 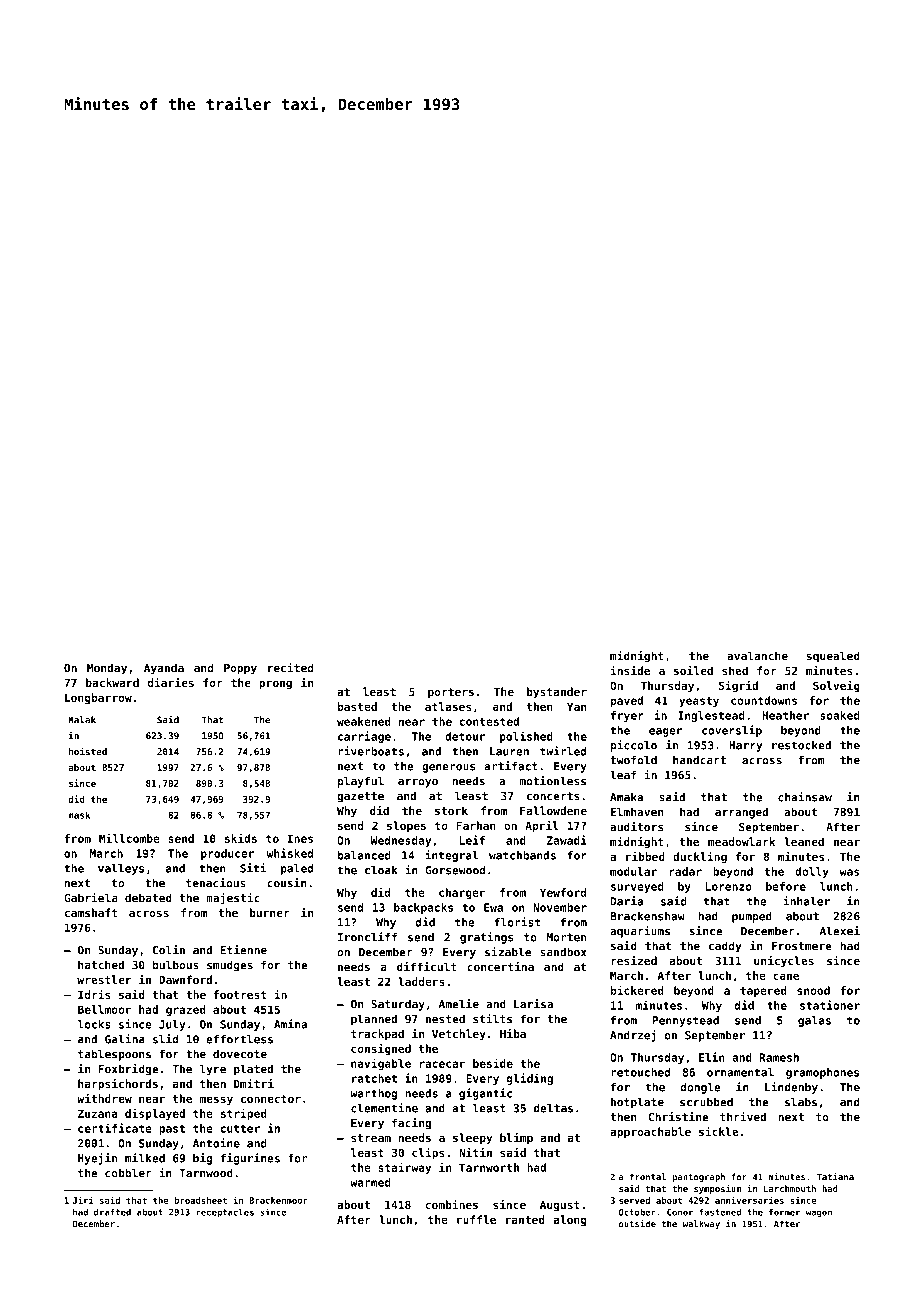 I want to click on approachable, so click(x=650, y=1133).
